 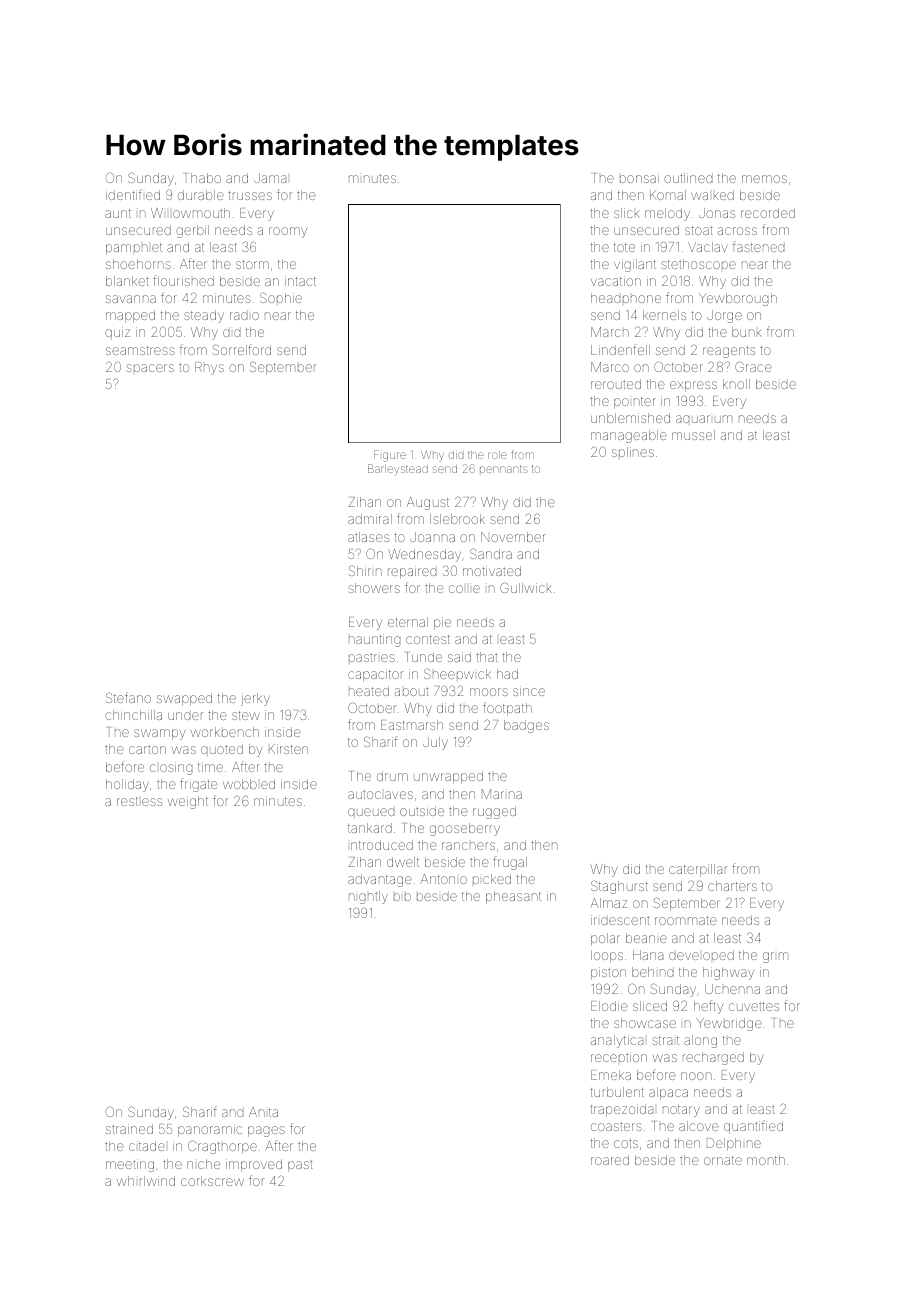 What do you see at coordinates (610, 1160) in the document?
I see `roared` at bounding box center [610, 1160].
